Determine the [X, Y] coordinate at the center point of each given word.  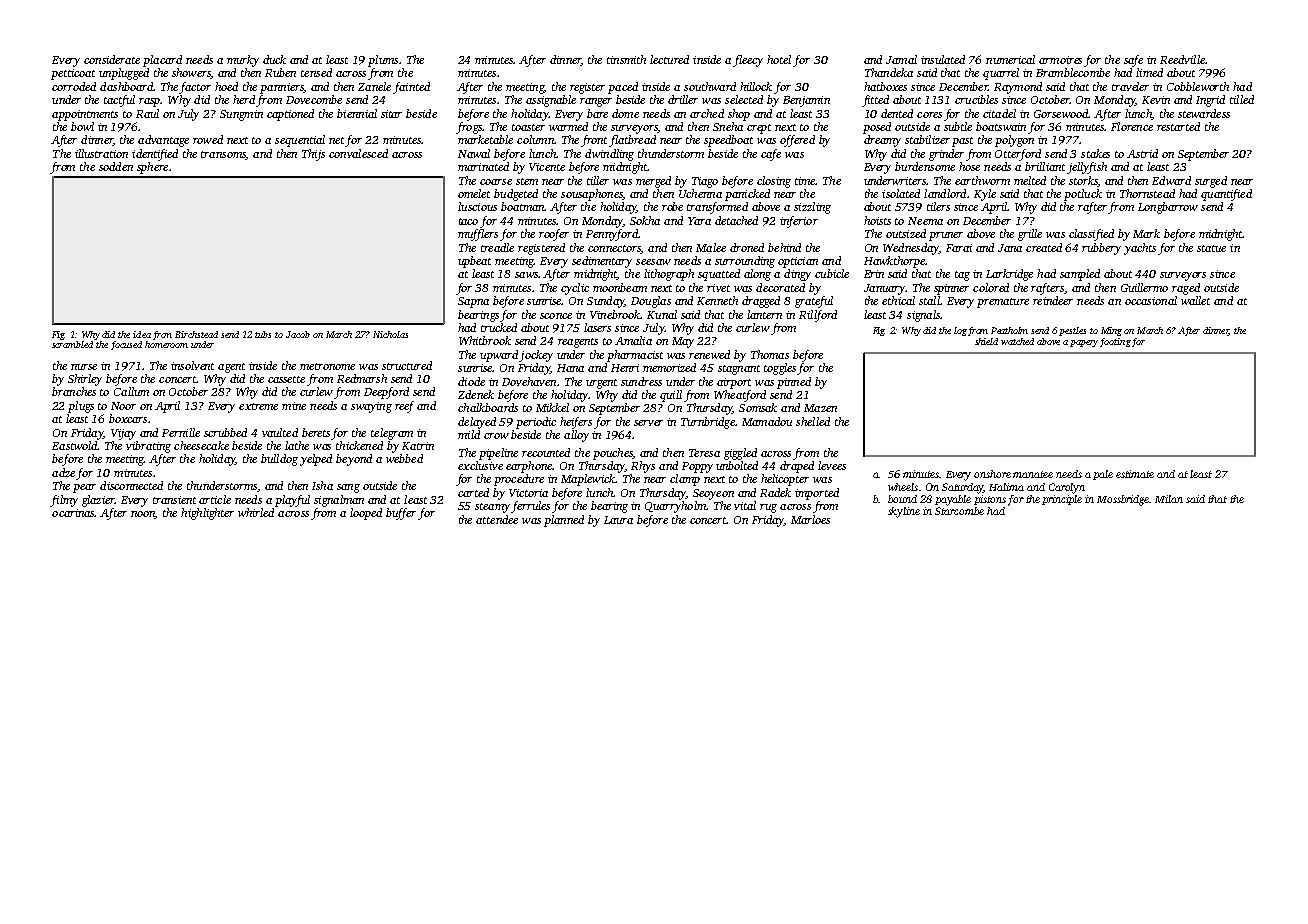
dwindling [609, 155]
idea [142, 334]
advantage [163, 141]
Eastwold [75, 445]
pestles [1072, 331]
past [962, 142]
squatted [719, 275]
